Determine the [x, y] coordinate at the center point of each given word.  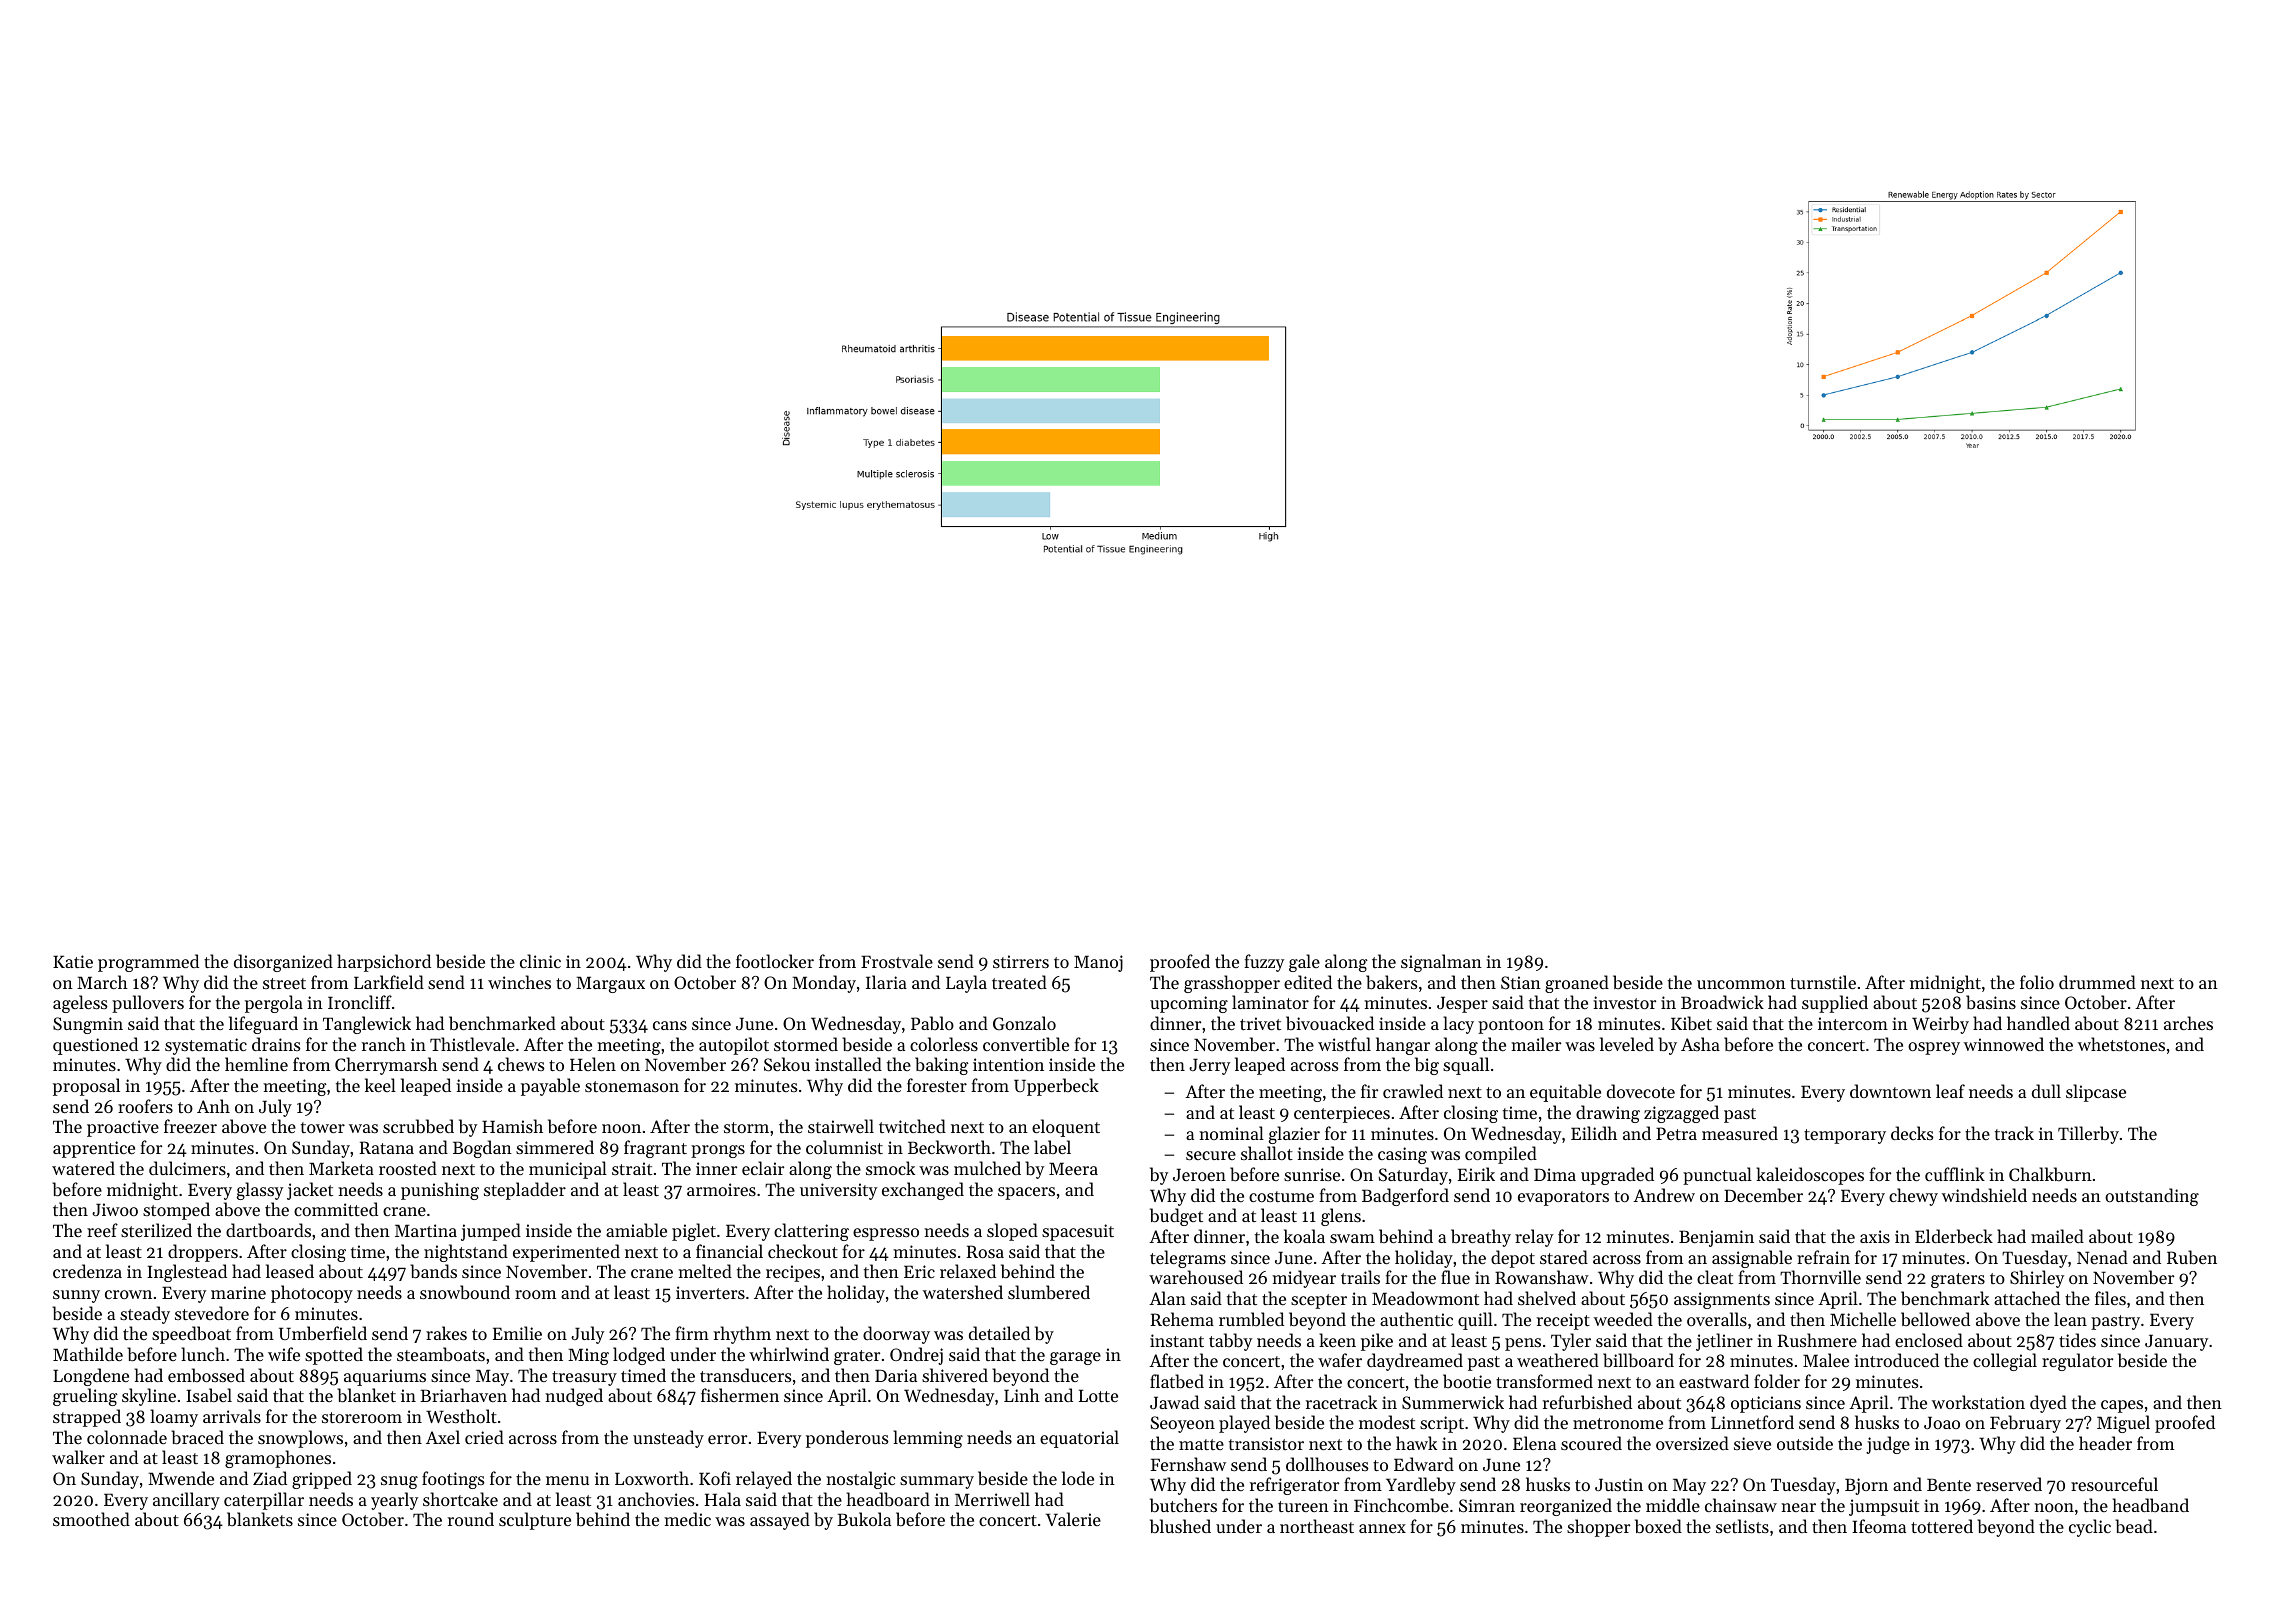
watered [83, 1168]
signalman [1441, 963]
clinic [540, 961]
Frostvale [897, 961]
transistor [1266, 1443]
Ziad [270, 1478]
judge [1888, 1445]
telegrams [1188, 1259]
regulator [2077, 1362]
